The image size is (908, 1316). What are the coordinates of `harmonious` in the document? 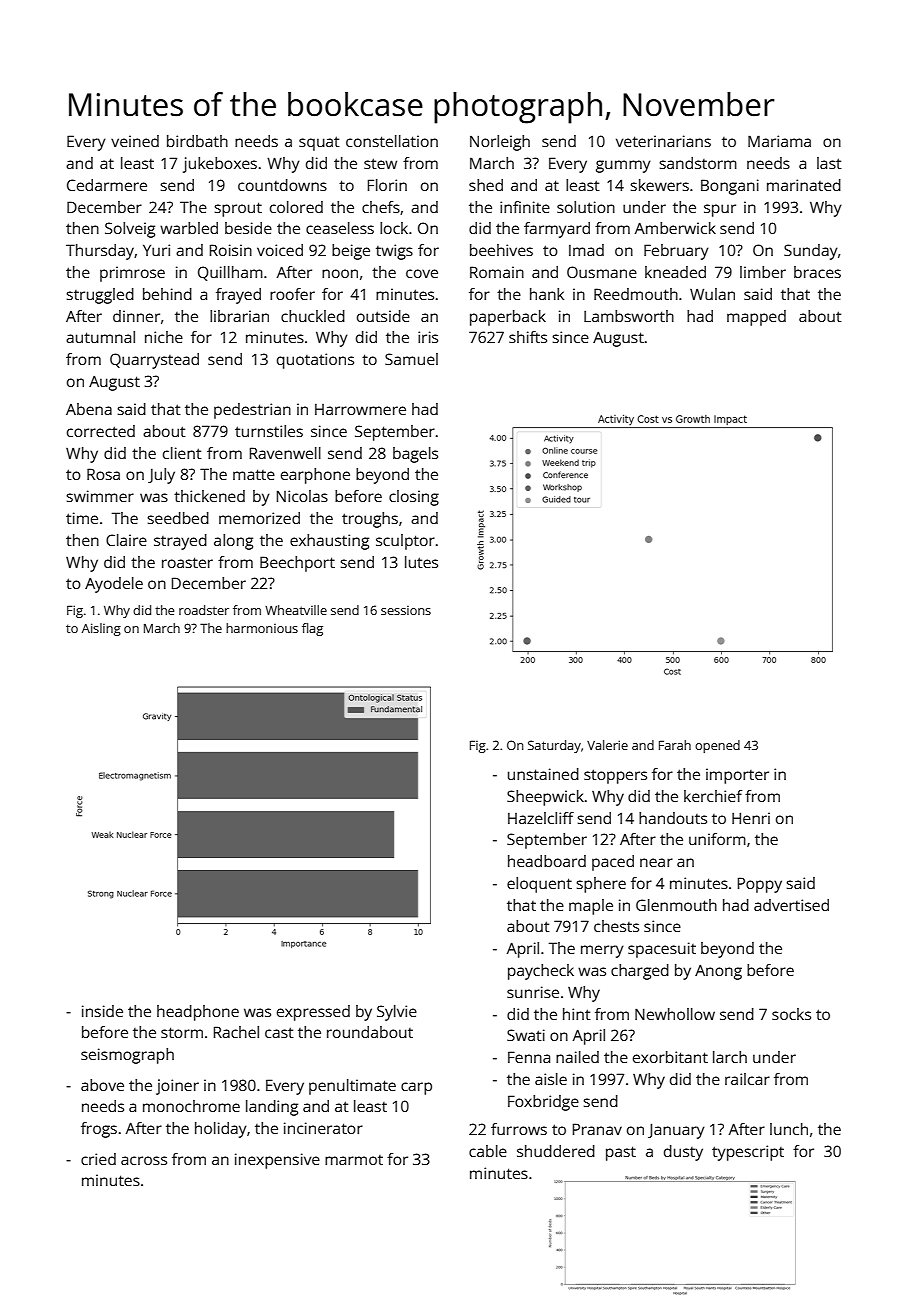 It's located at (262, 628).
